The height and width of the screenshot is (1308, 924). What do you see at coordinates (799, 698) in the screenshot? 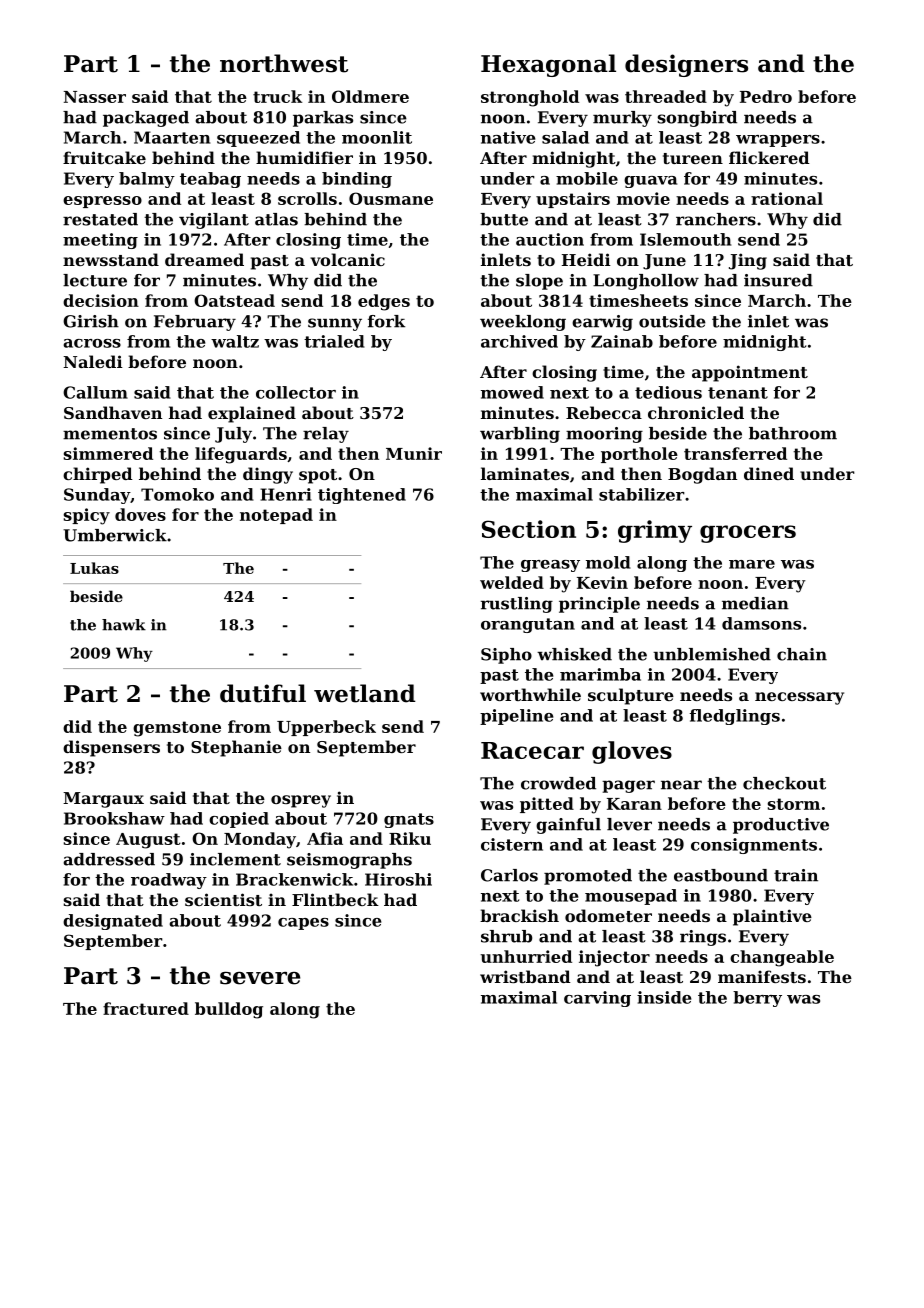
I see `necessary` at bounding box center [799, 698].
